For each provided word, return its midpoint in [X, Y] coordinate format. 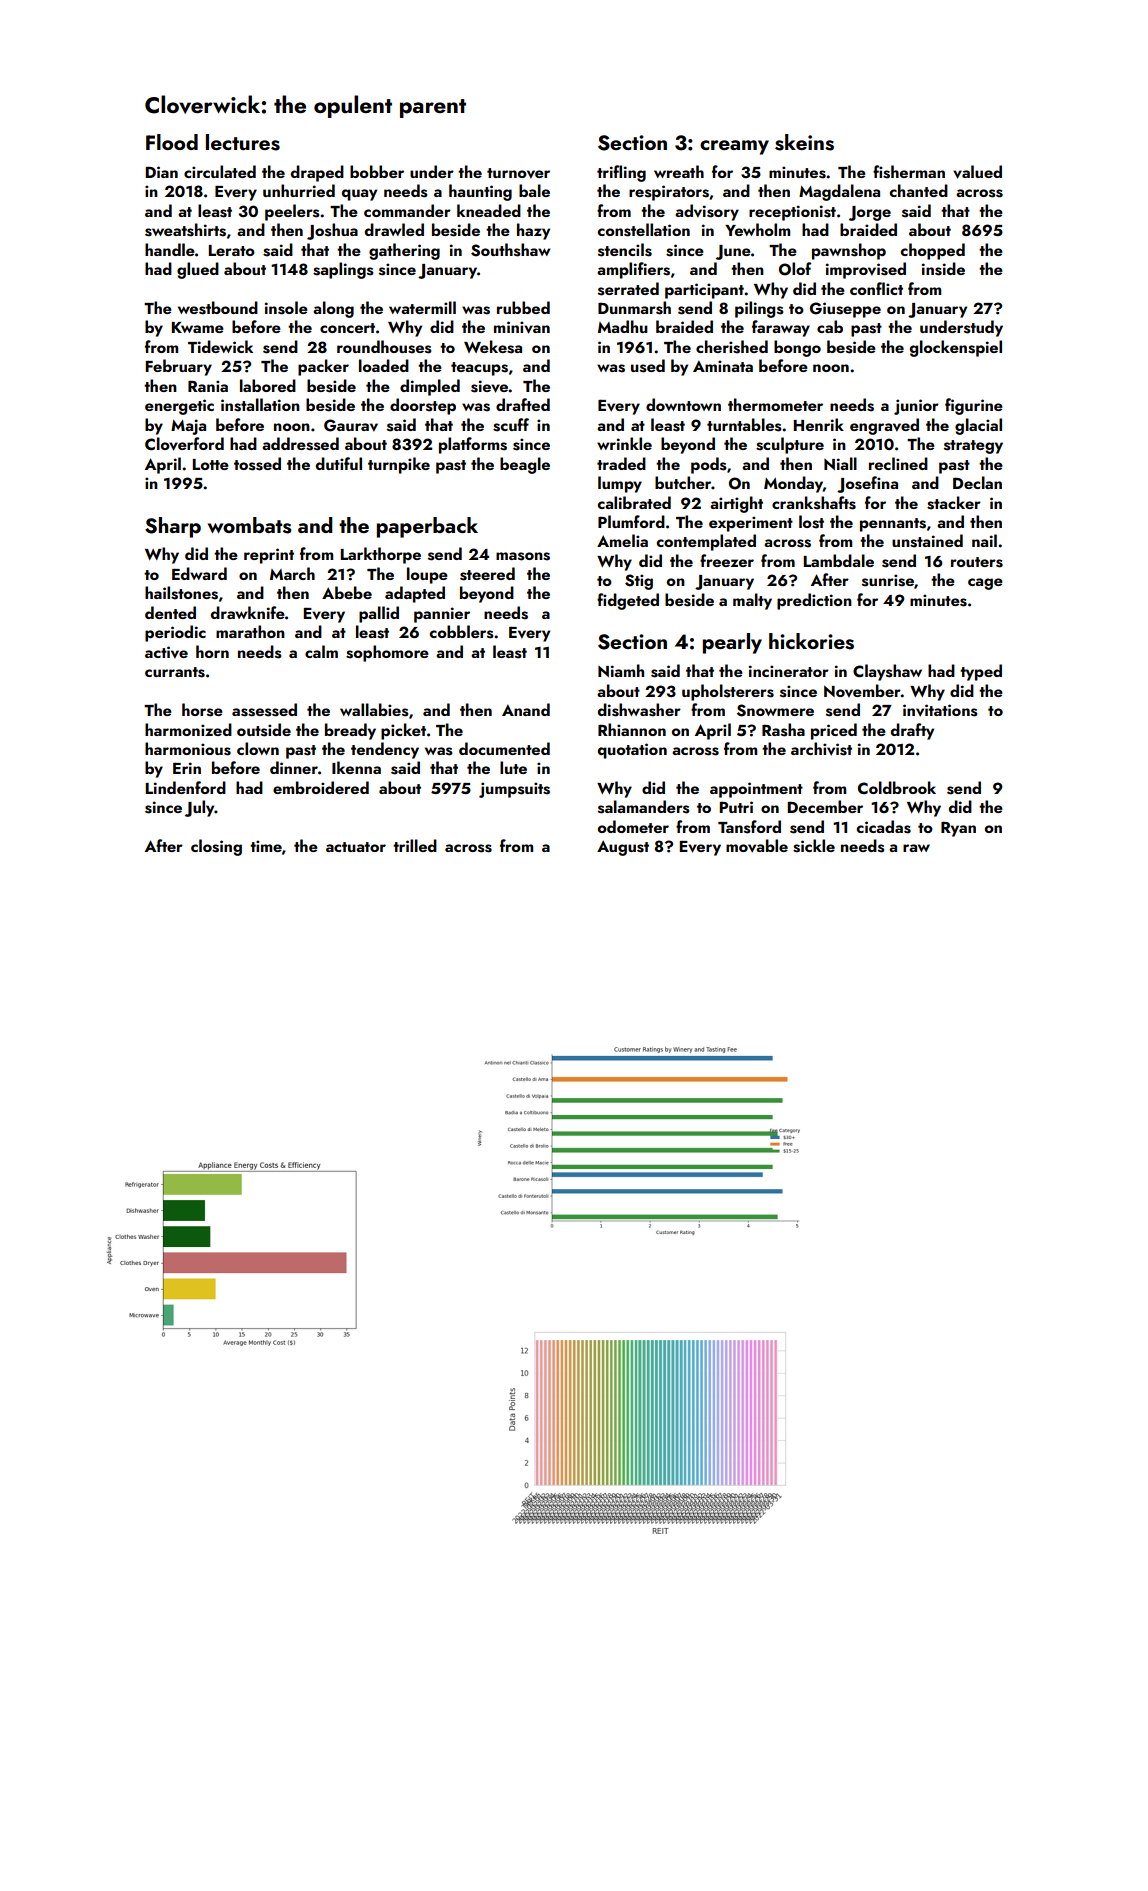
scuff [511, 425]
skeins [804, 142]
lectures [243, 142]
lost [811, 522]
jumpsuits [514, 790]
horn [212, 651]
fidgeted [628, 601]
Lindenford [186, 787]
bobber [377, 171]
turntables [744, 425]
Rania [208, 386]
